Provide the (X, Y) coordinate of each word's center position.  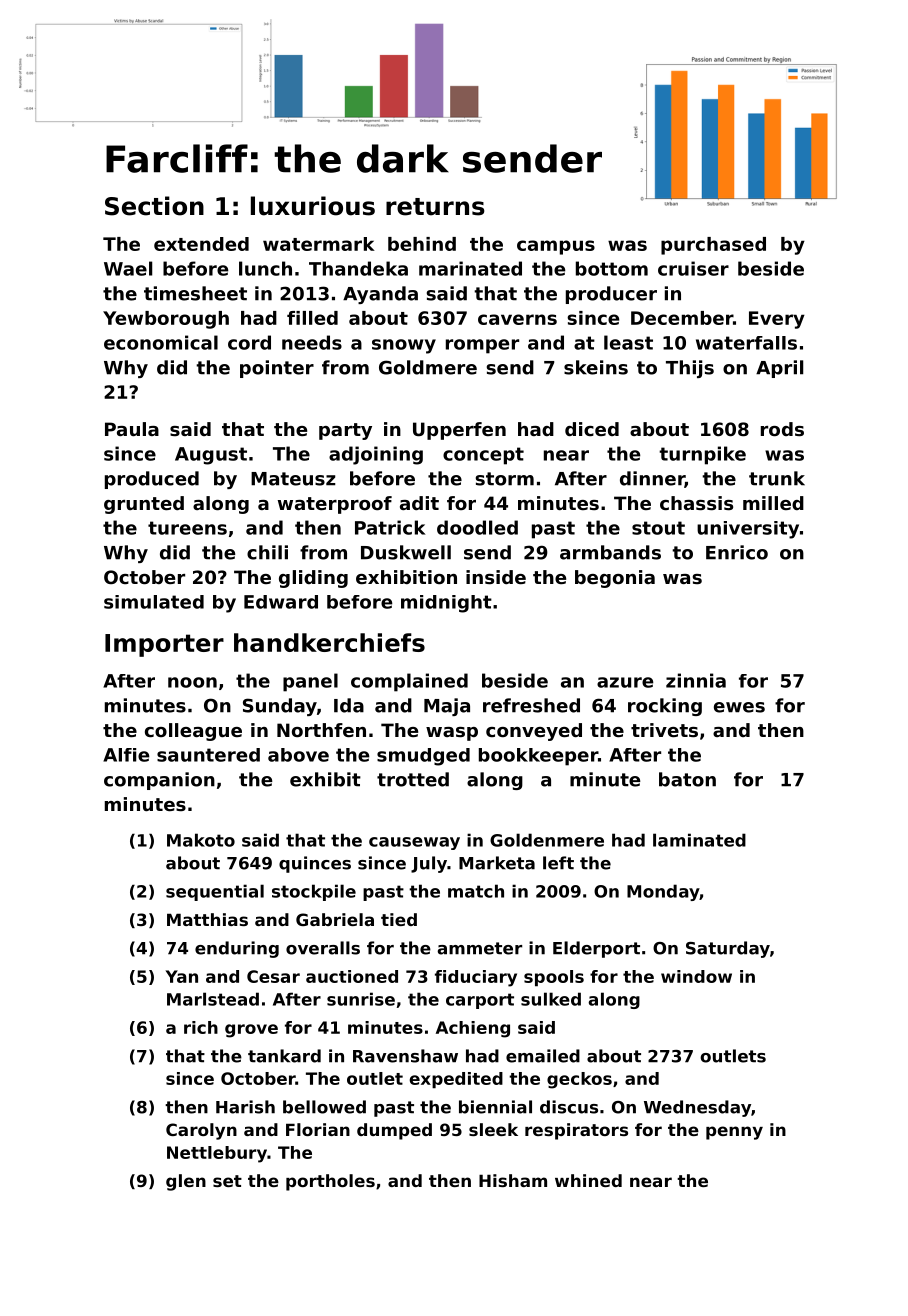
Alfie (126, 755)
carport (480, 1001)
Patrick (390, 527)
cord (249, 342)
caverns (517, 319)
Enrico (737, 552)
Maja (447, 707)
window (696, 976)
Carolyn (201, 1131)
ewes (739, 707)
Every (777, 320)
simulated (154, 602)
